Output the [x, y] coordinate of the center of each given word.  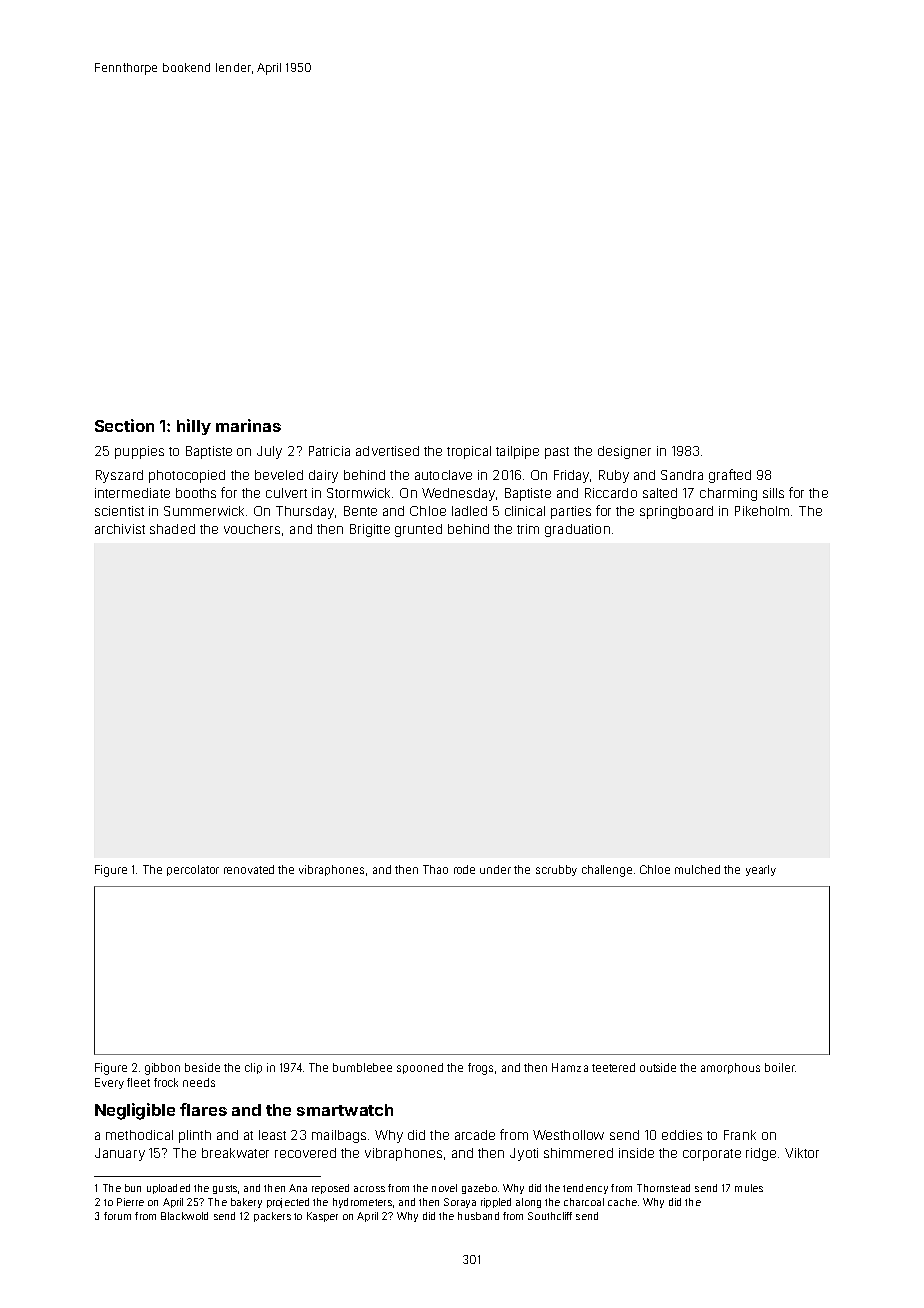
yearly [761, 870]
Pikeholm [762, 511]
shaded [172, 529]
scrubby [556, 870]
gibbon [162, 1069]
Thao [435, 869]
